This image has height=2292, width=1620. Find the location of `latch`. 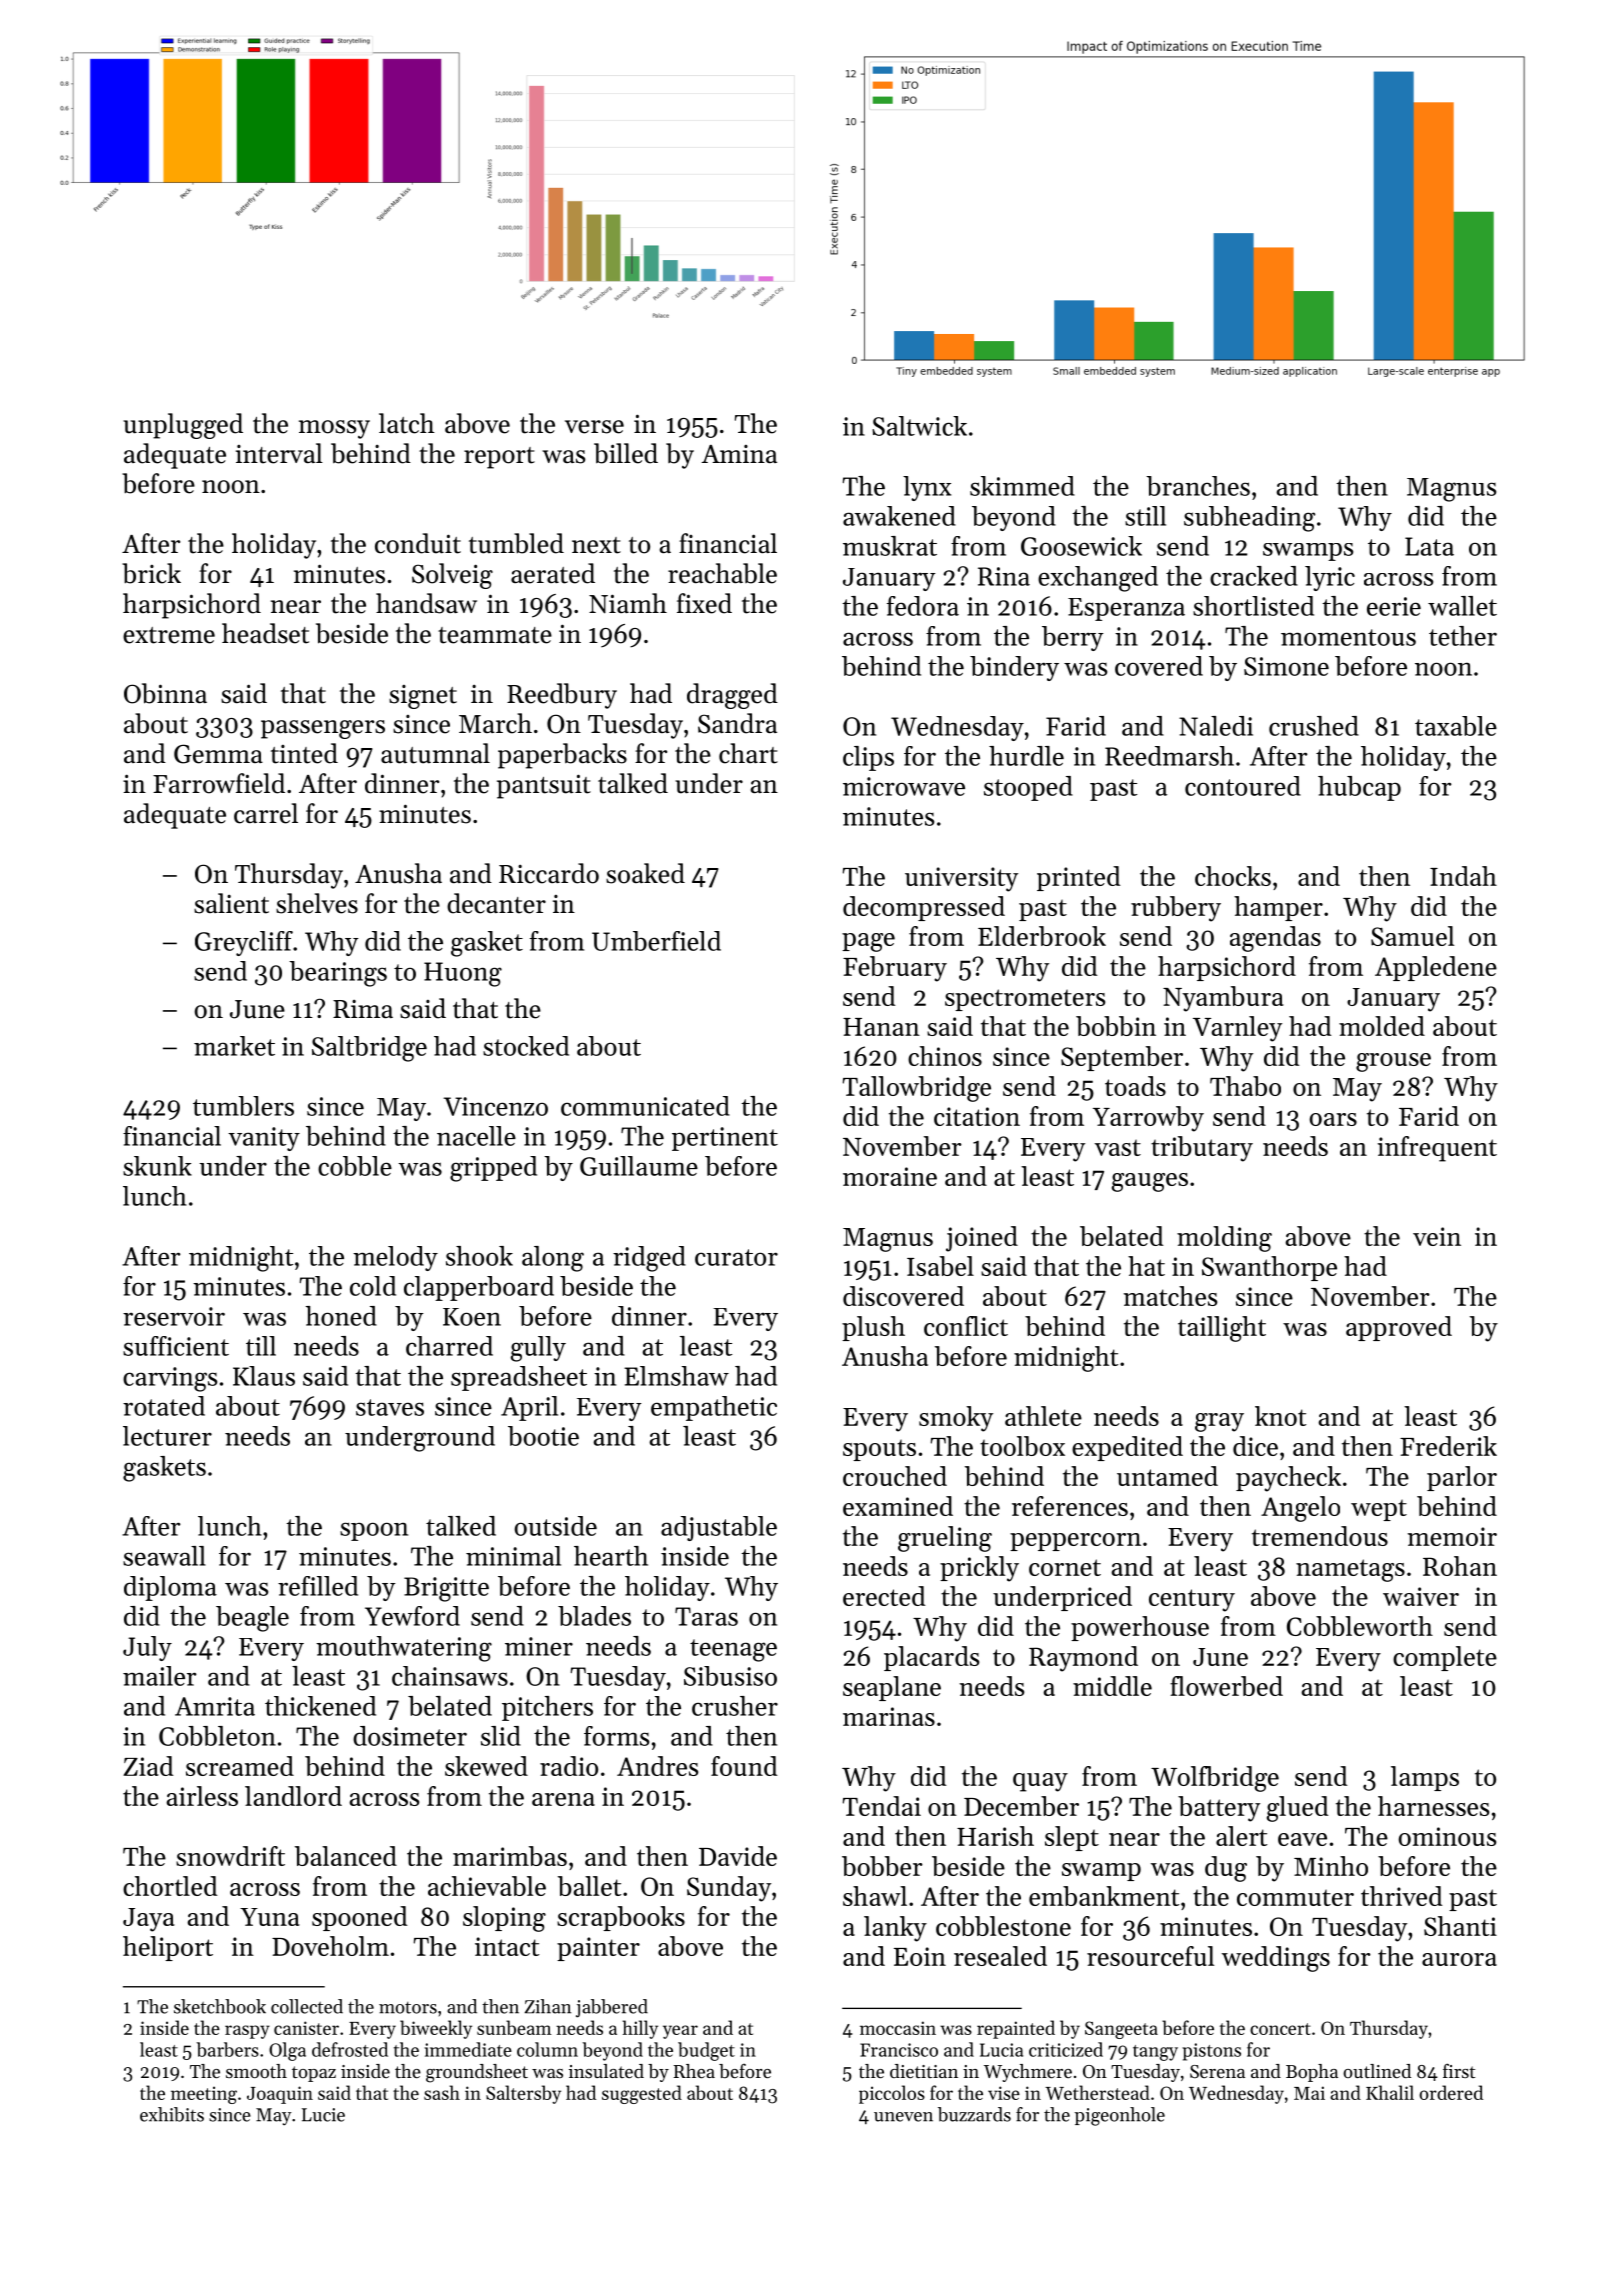

latch is located at coordinates (407, 423).
